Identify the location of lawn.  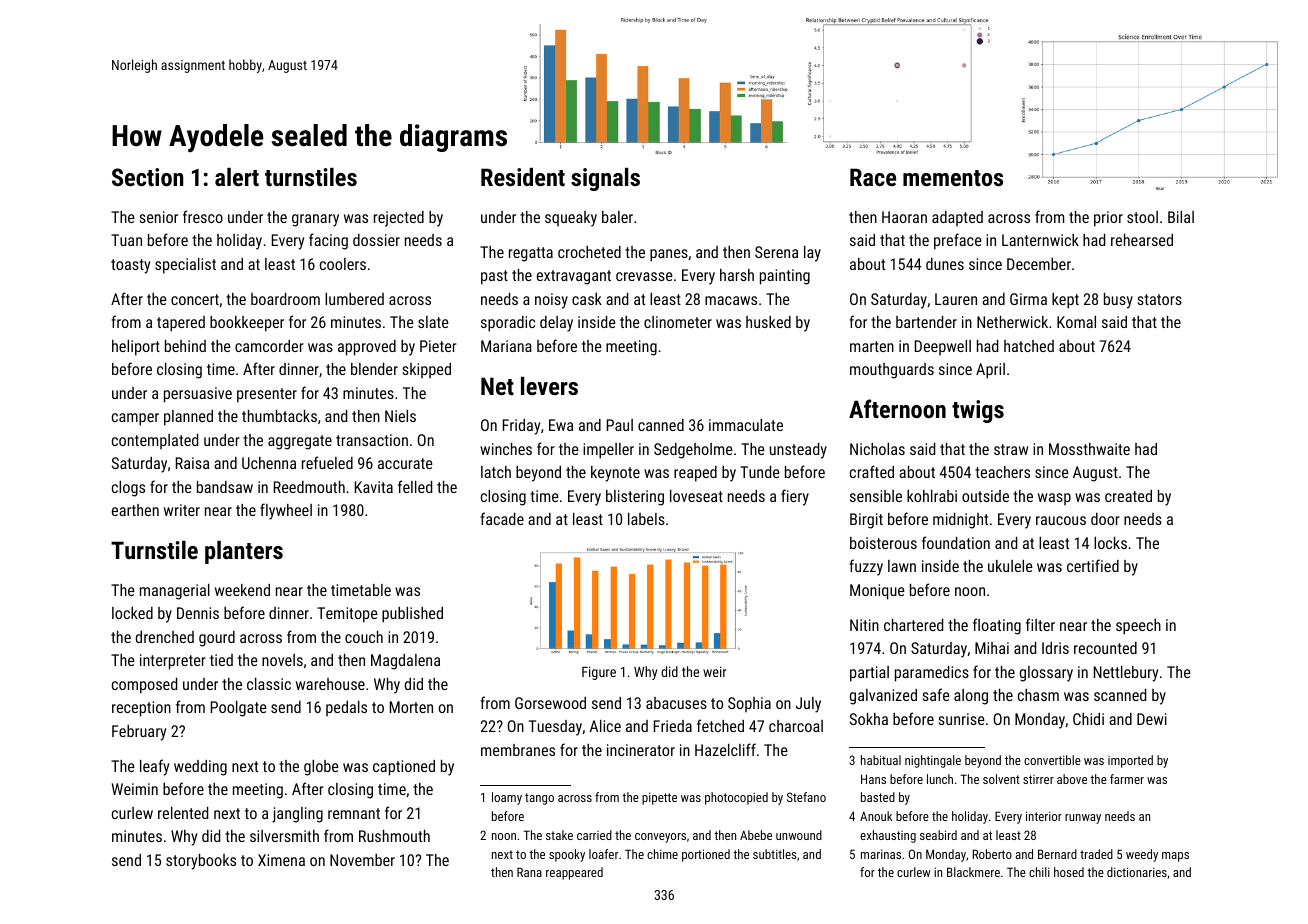
(902, 566).
